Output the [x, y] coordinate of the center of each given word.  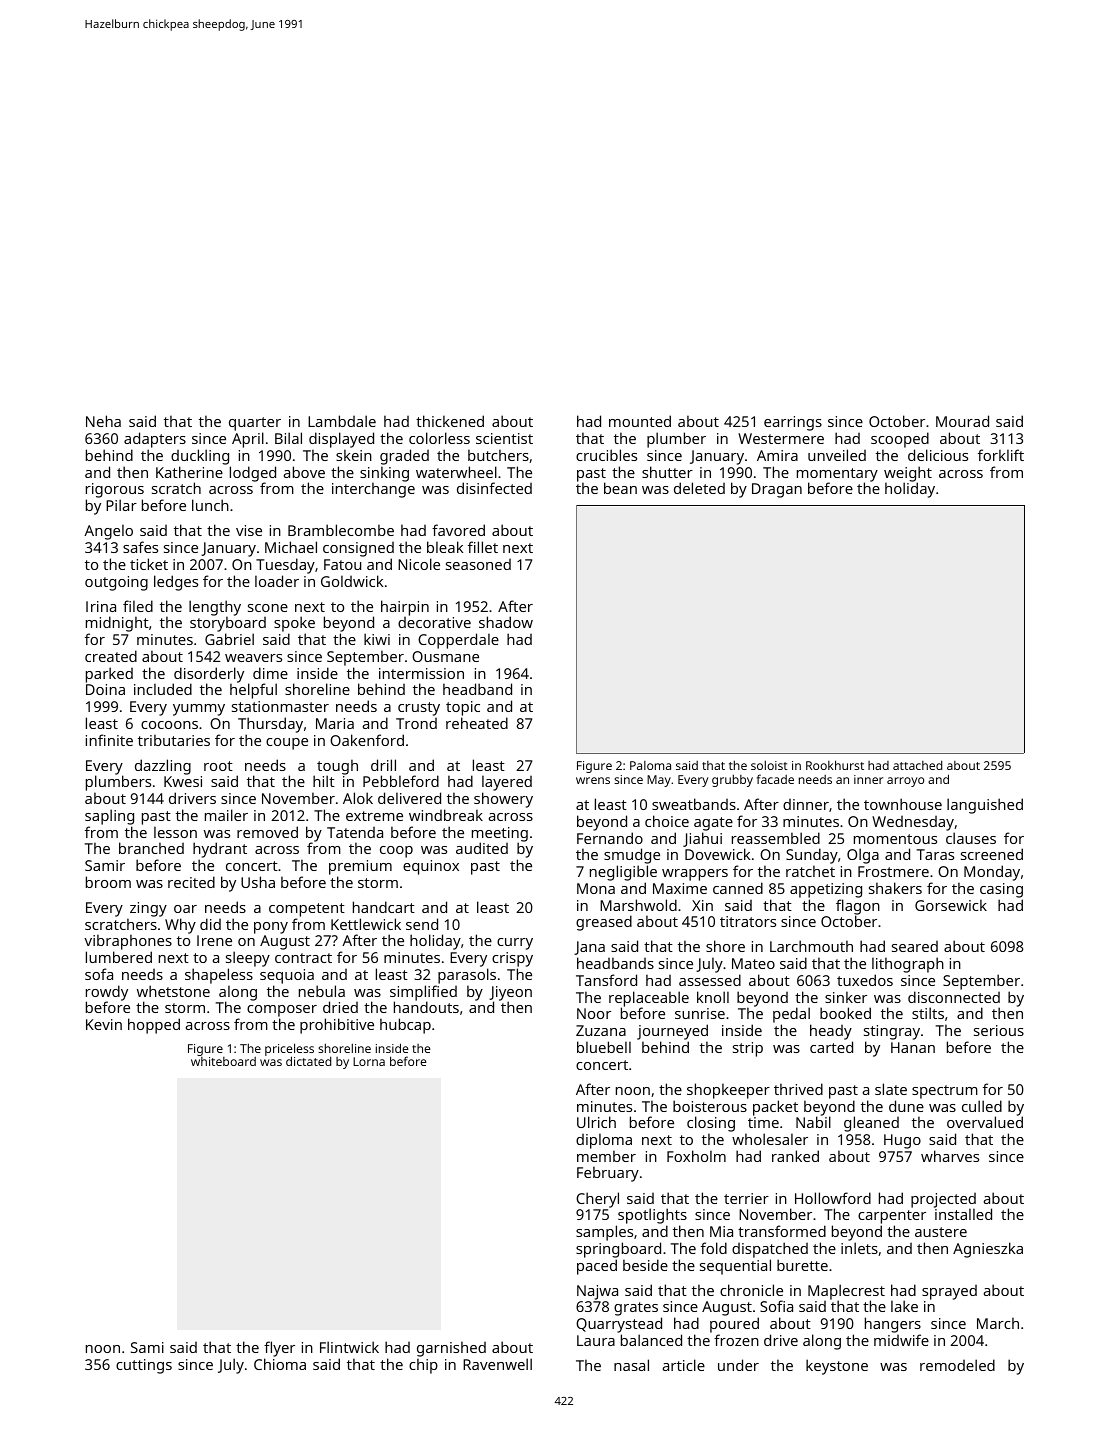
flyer [279, 1349]
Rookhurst [835, 765]
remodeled [957, 1365]
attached [917, 765]
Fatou [342, 564]
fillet [483, 547]
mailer [226, 815]
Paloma [650, 765]
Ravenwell [497, 1364]
